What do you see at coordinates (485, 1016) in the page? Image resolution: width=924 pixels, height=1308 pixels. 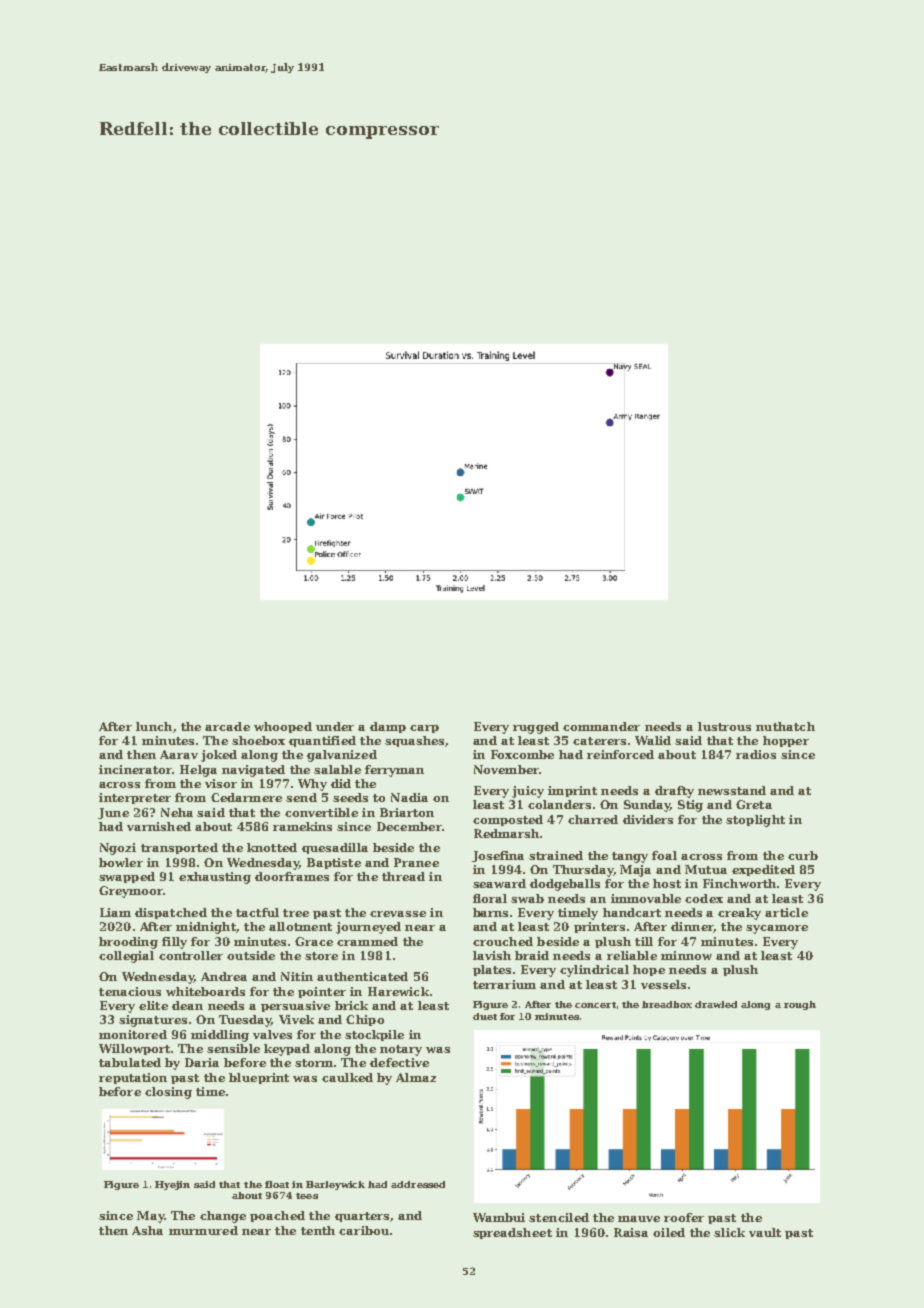 I see `duet` at bounding box center [485, 1016].
